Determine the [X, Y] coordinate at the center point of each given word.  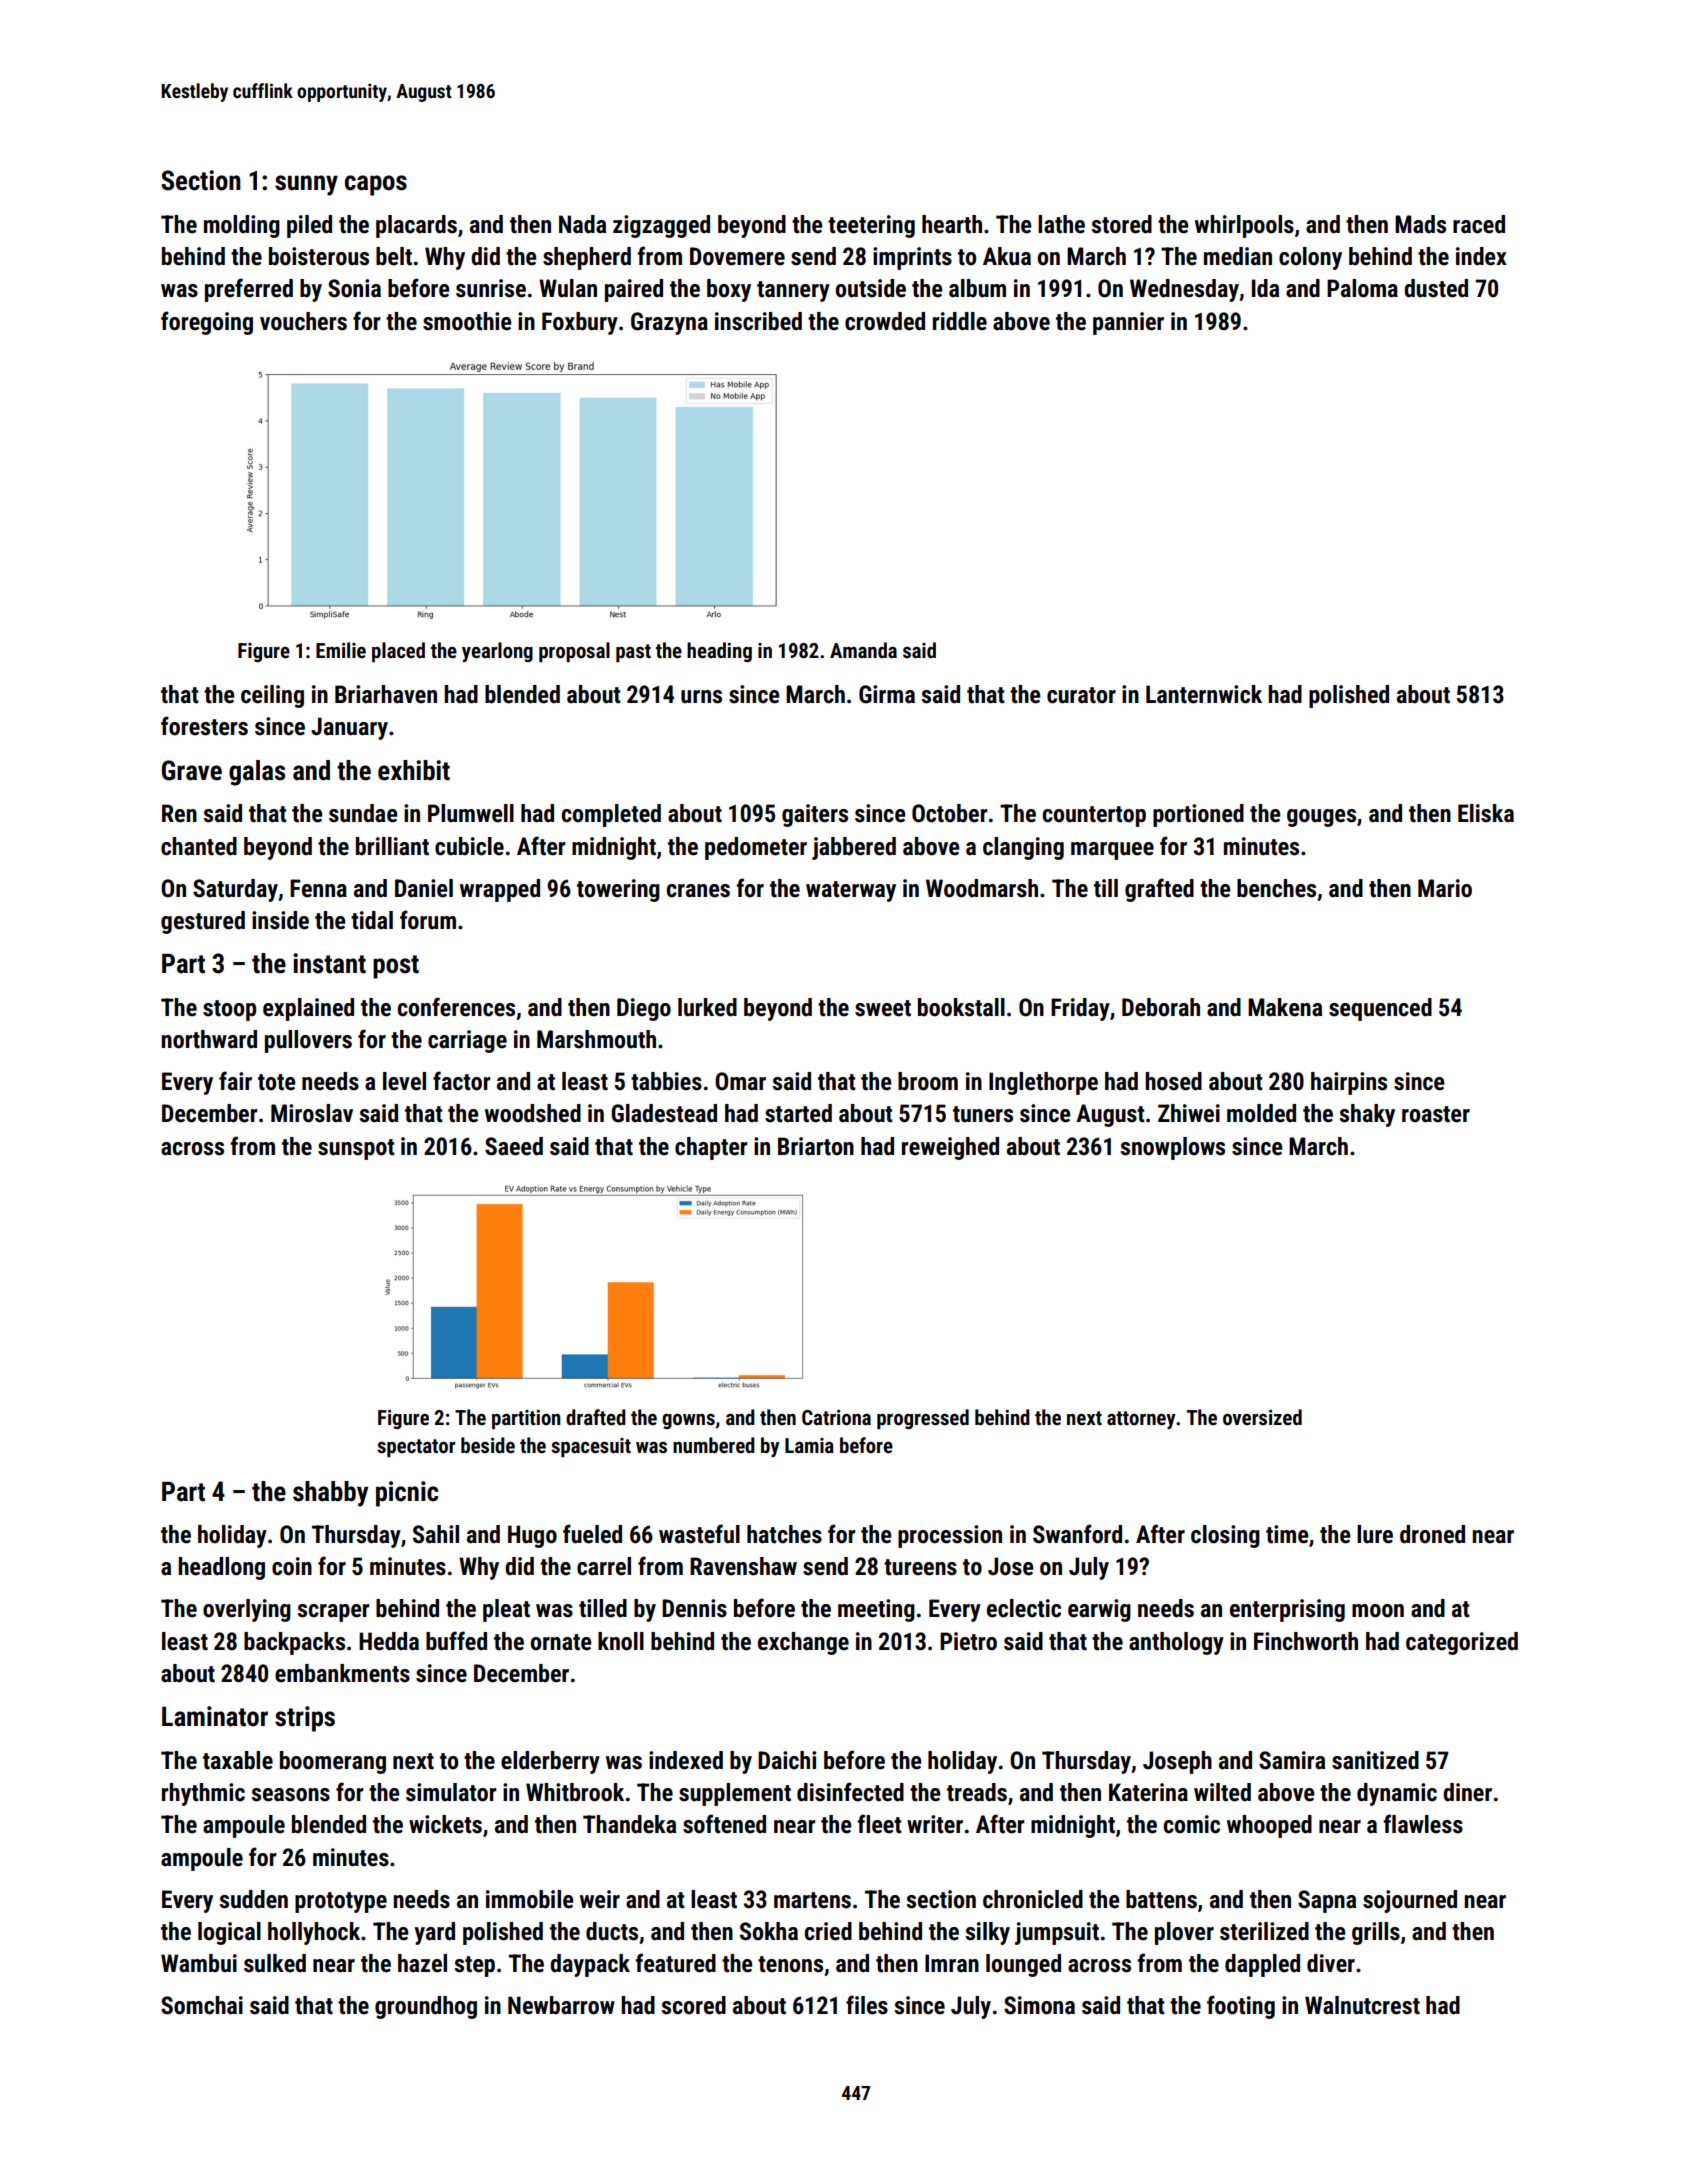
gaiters [815, 815]
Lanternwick [1204, 694]
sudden [253, 1899]
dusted [1436, 288]
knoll [621, 1641]
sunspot [356, 1149]
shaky [1367, 1115]
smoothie [467, 321]
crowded [885, 321]
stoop [229, 1010]
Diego [644, 1009]
